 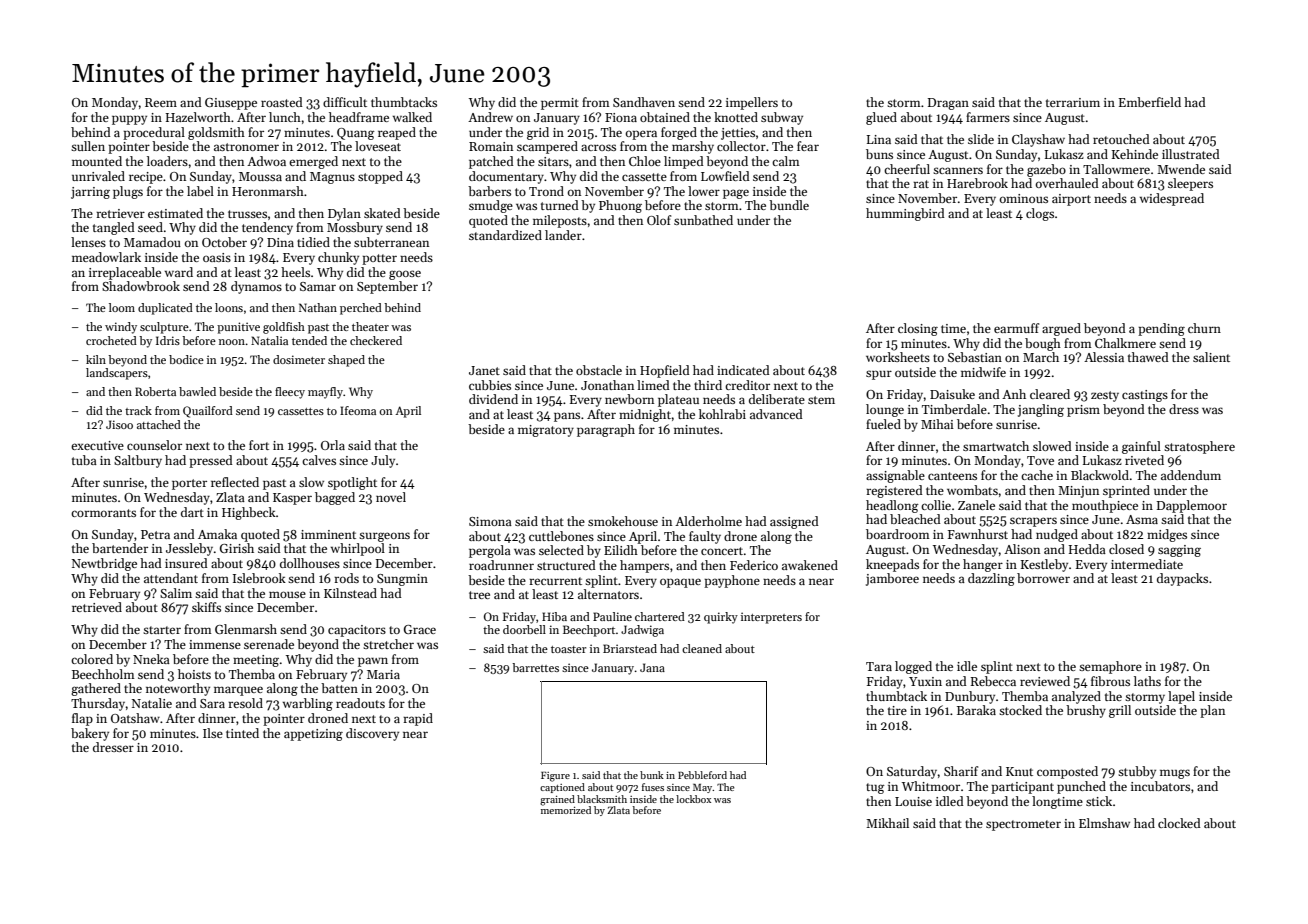 I want to click on illustrated, so click(x=1191, y=154).
